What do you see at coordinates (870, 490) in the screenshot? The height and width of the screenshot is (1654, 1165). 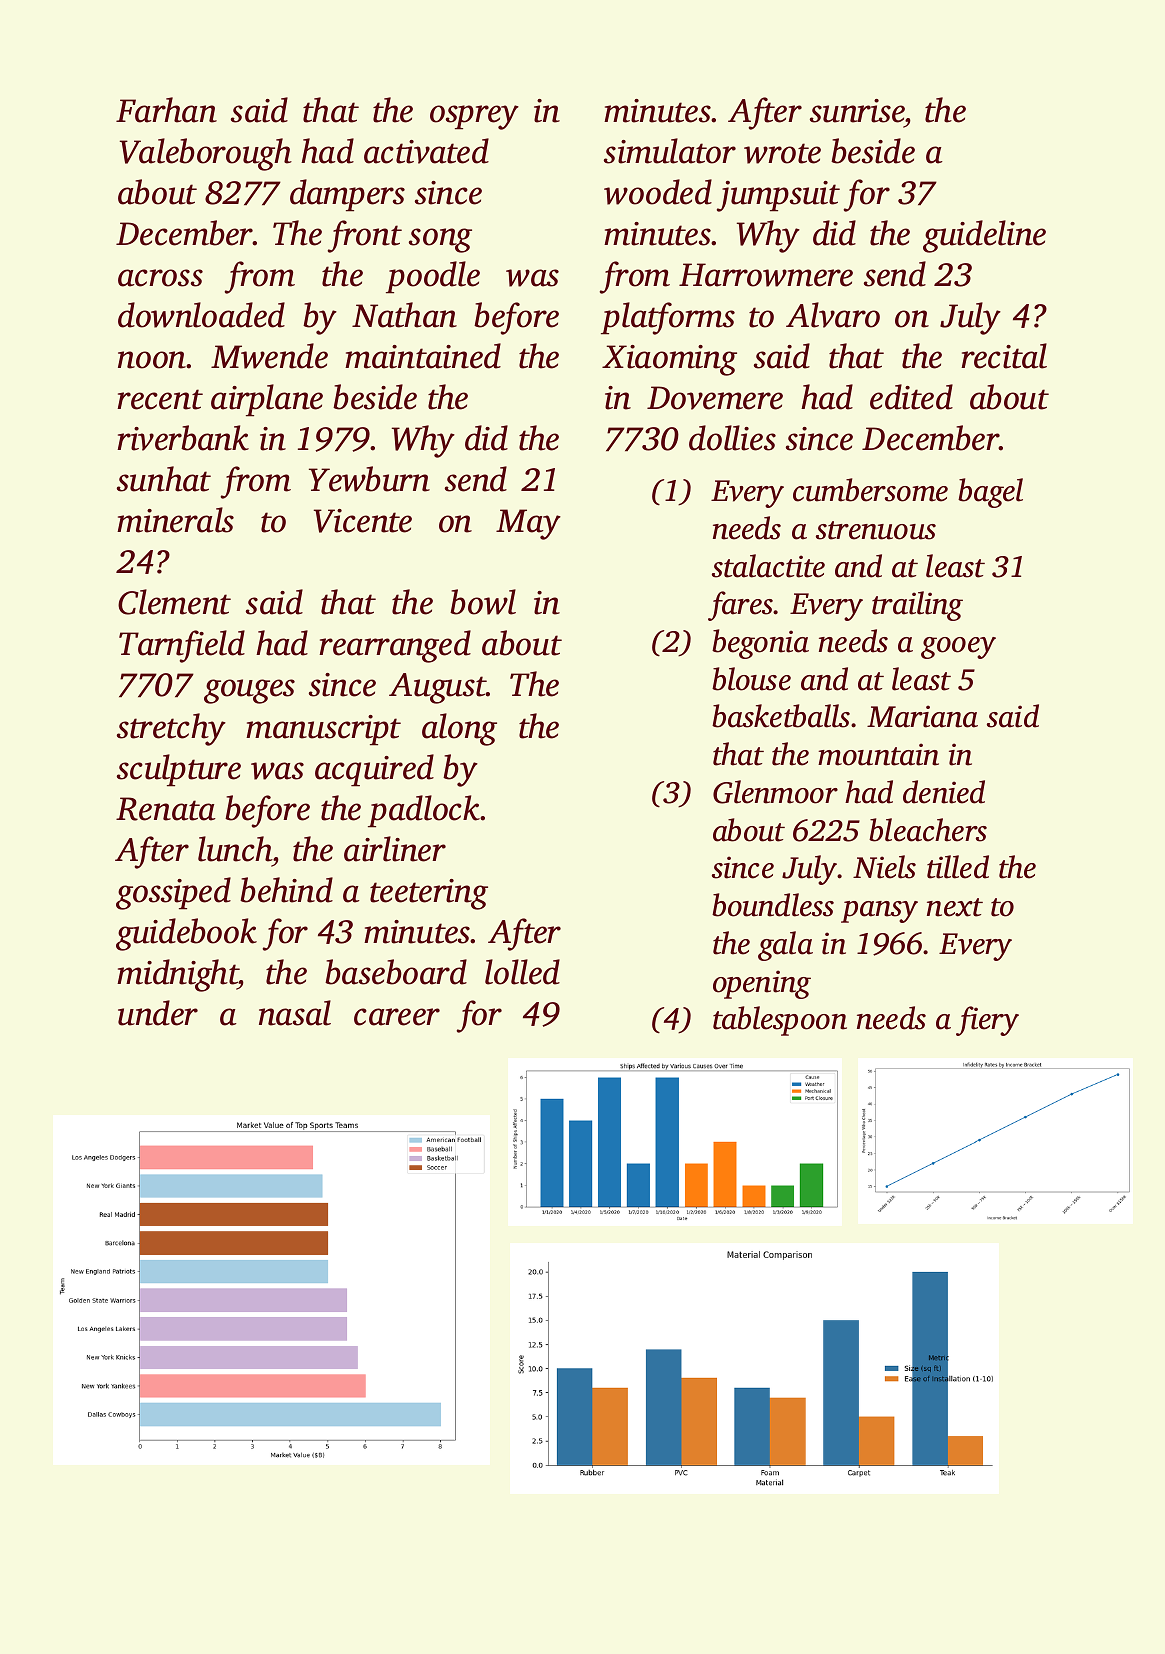 I see `cumbersome` at bounding box center [870, 490].
